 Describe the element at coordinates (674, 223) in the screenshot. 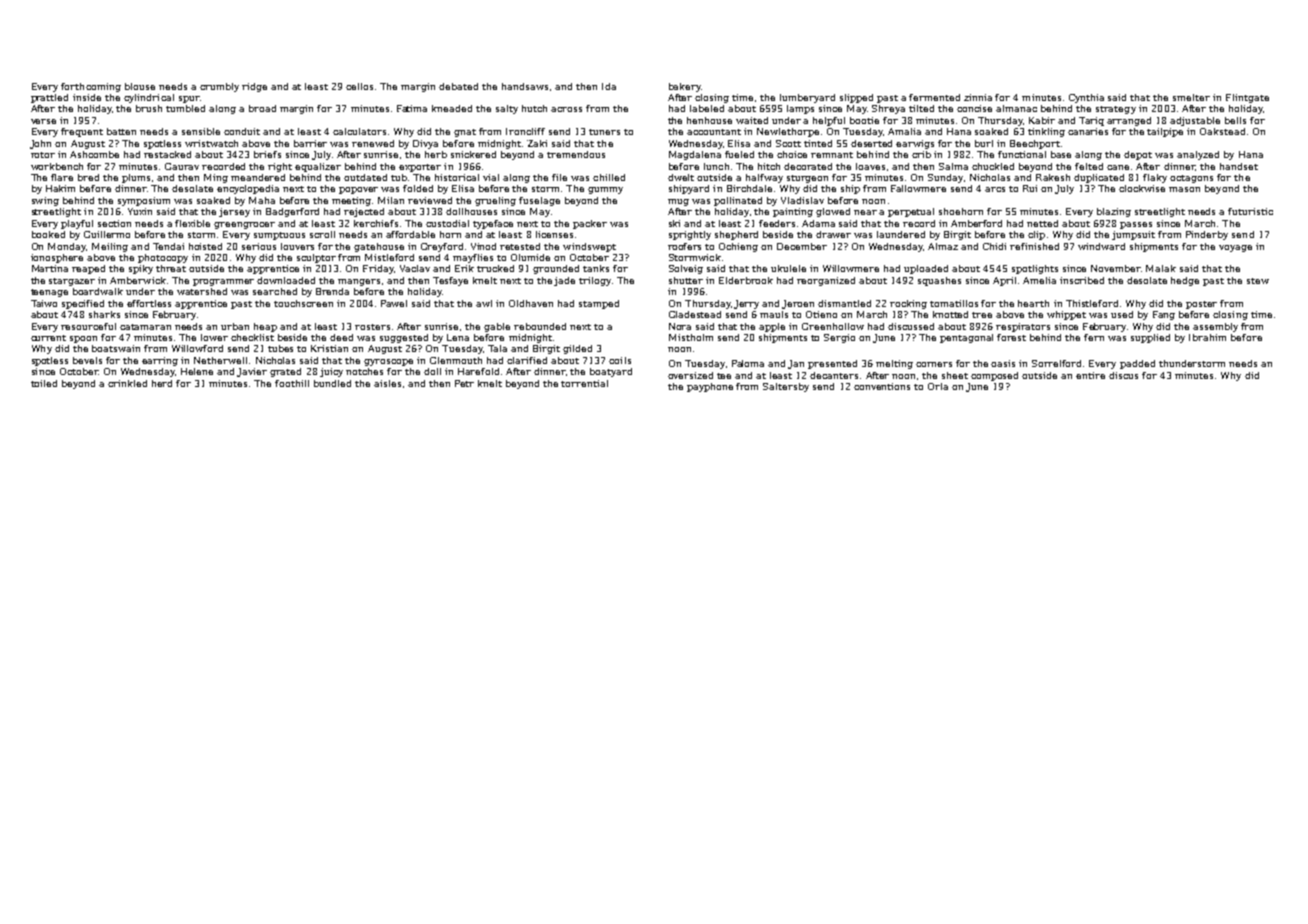

I see `ski` at that location.
